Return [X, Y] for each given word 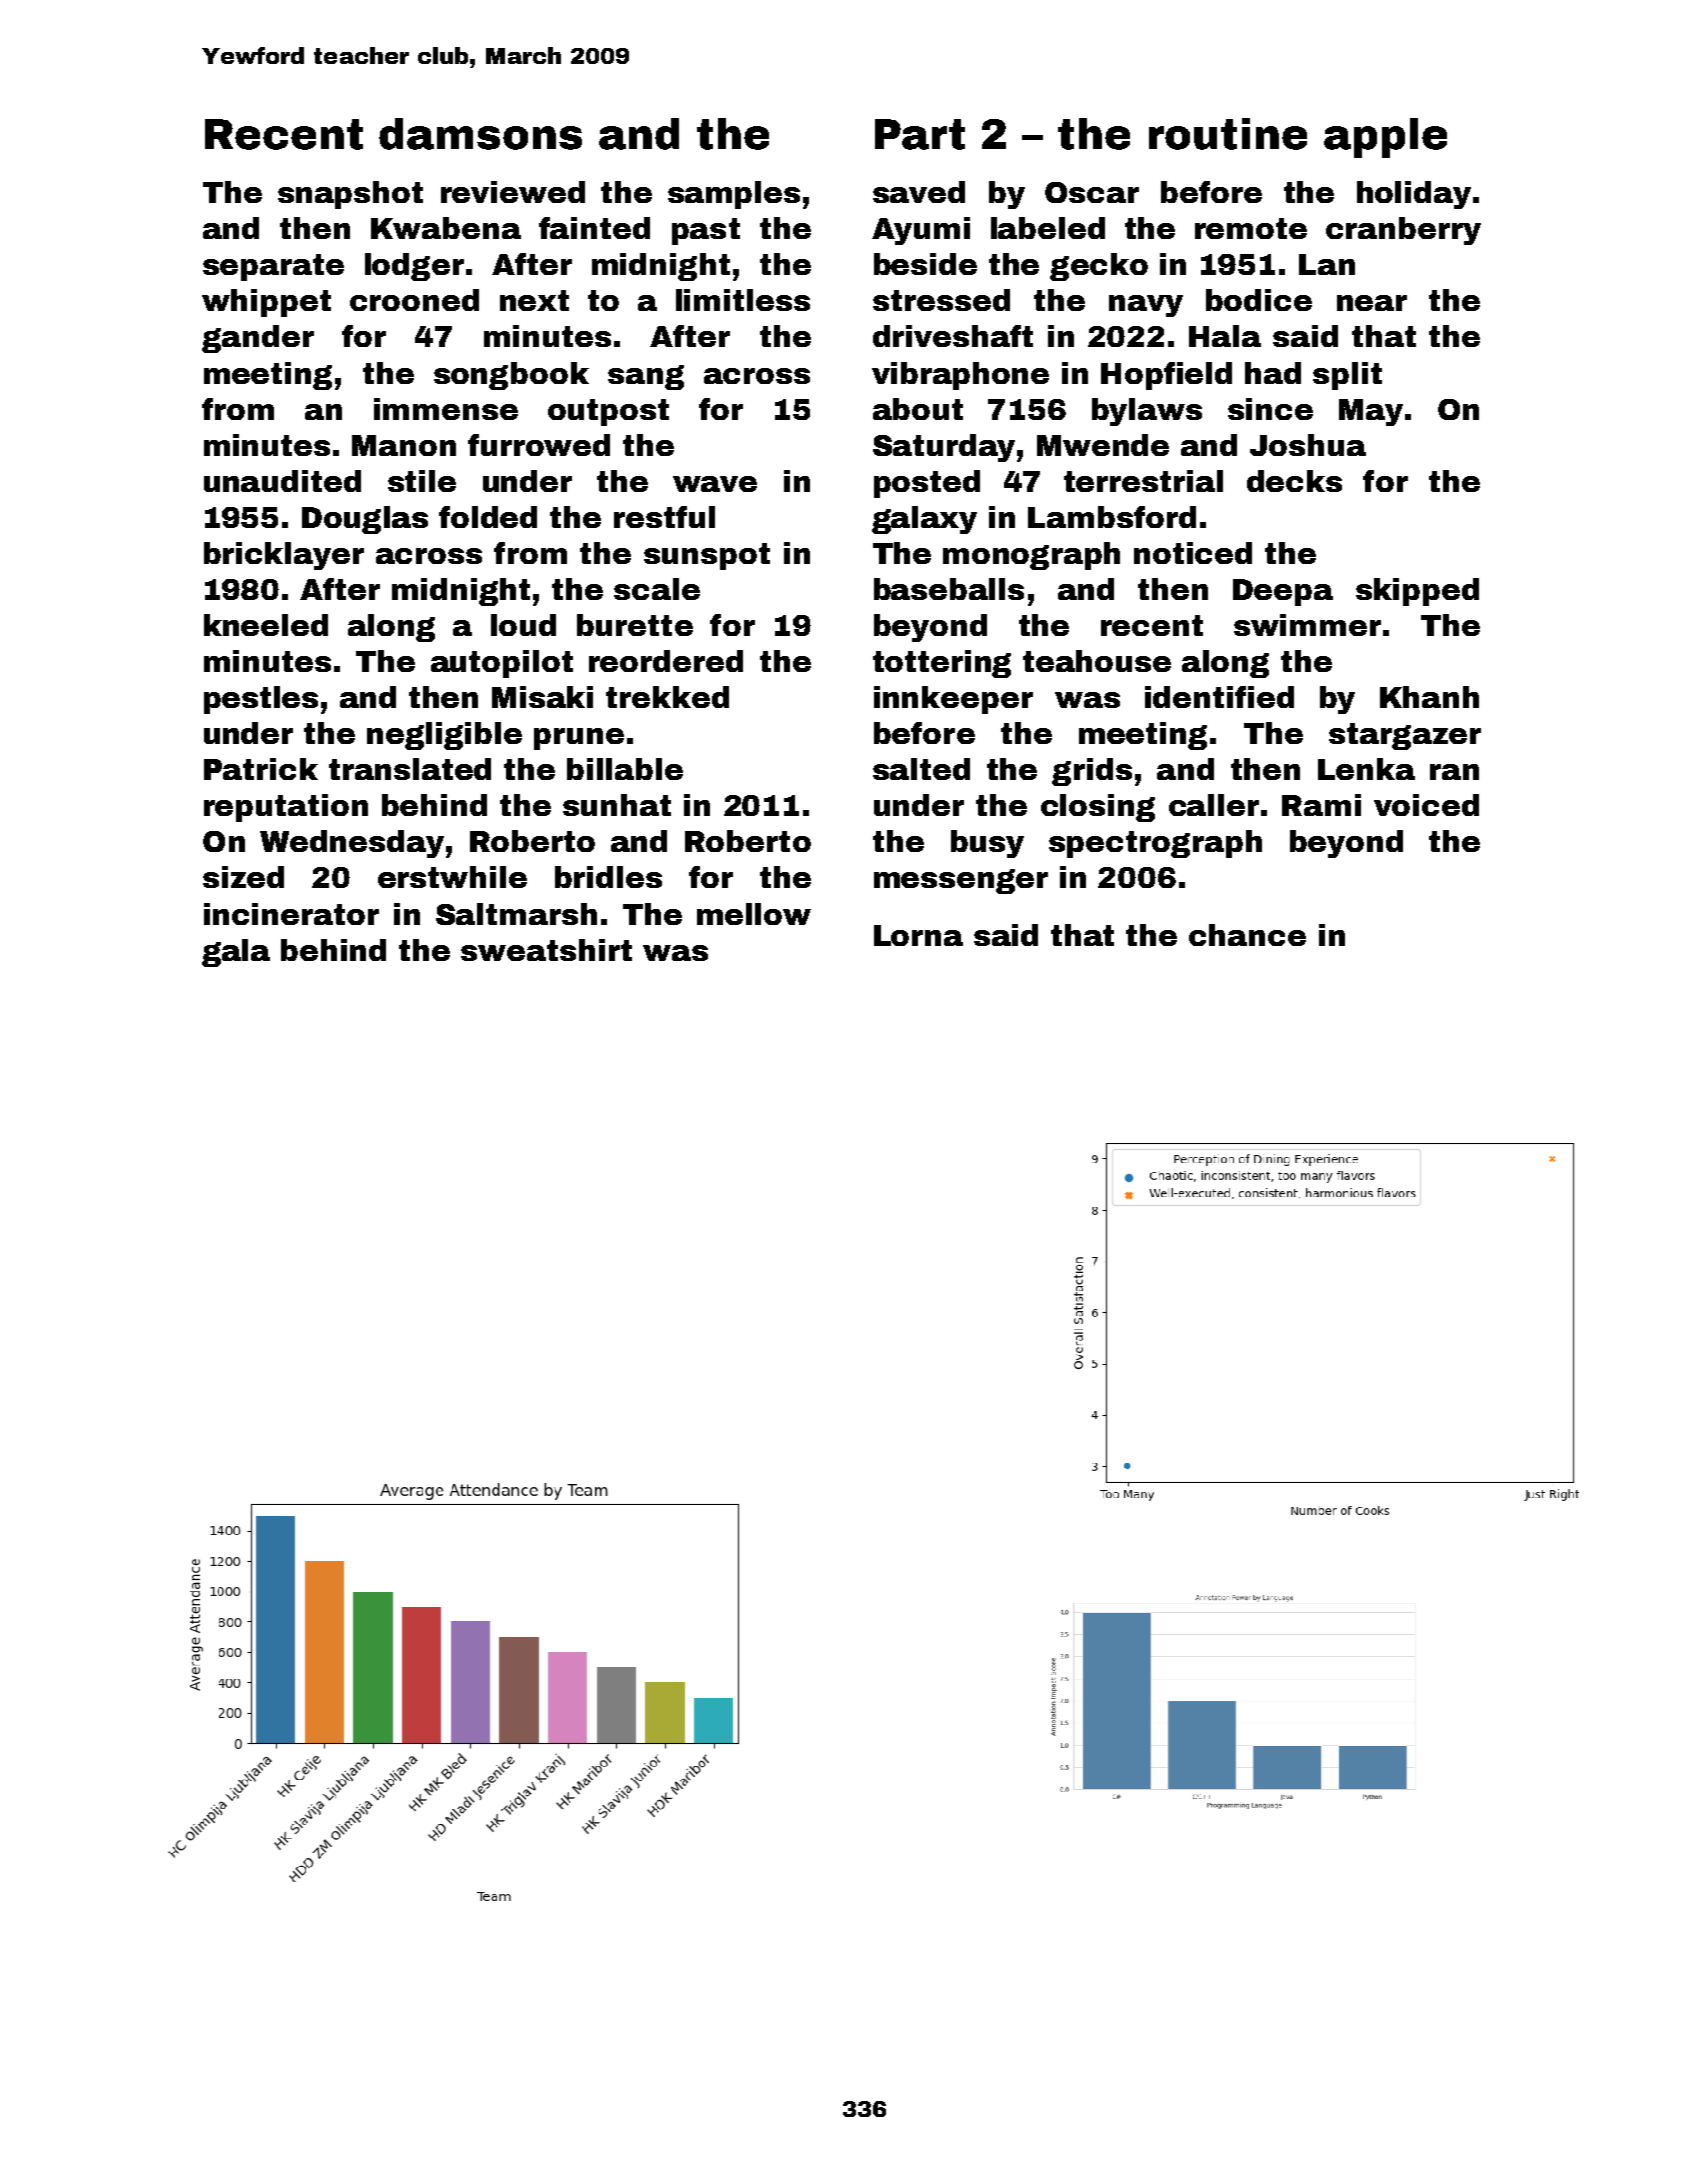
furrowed [539, 445]
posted [927, 484]
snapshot [350, 195]
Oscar [1092, 192]
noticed [1193, 553]
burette [635, 625]
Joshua [1308, 445]
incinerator [291, 914]
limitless [743, 300]
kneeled [266, 625]
